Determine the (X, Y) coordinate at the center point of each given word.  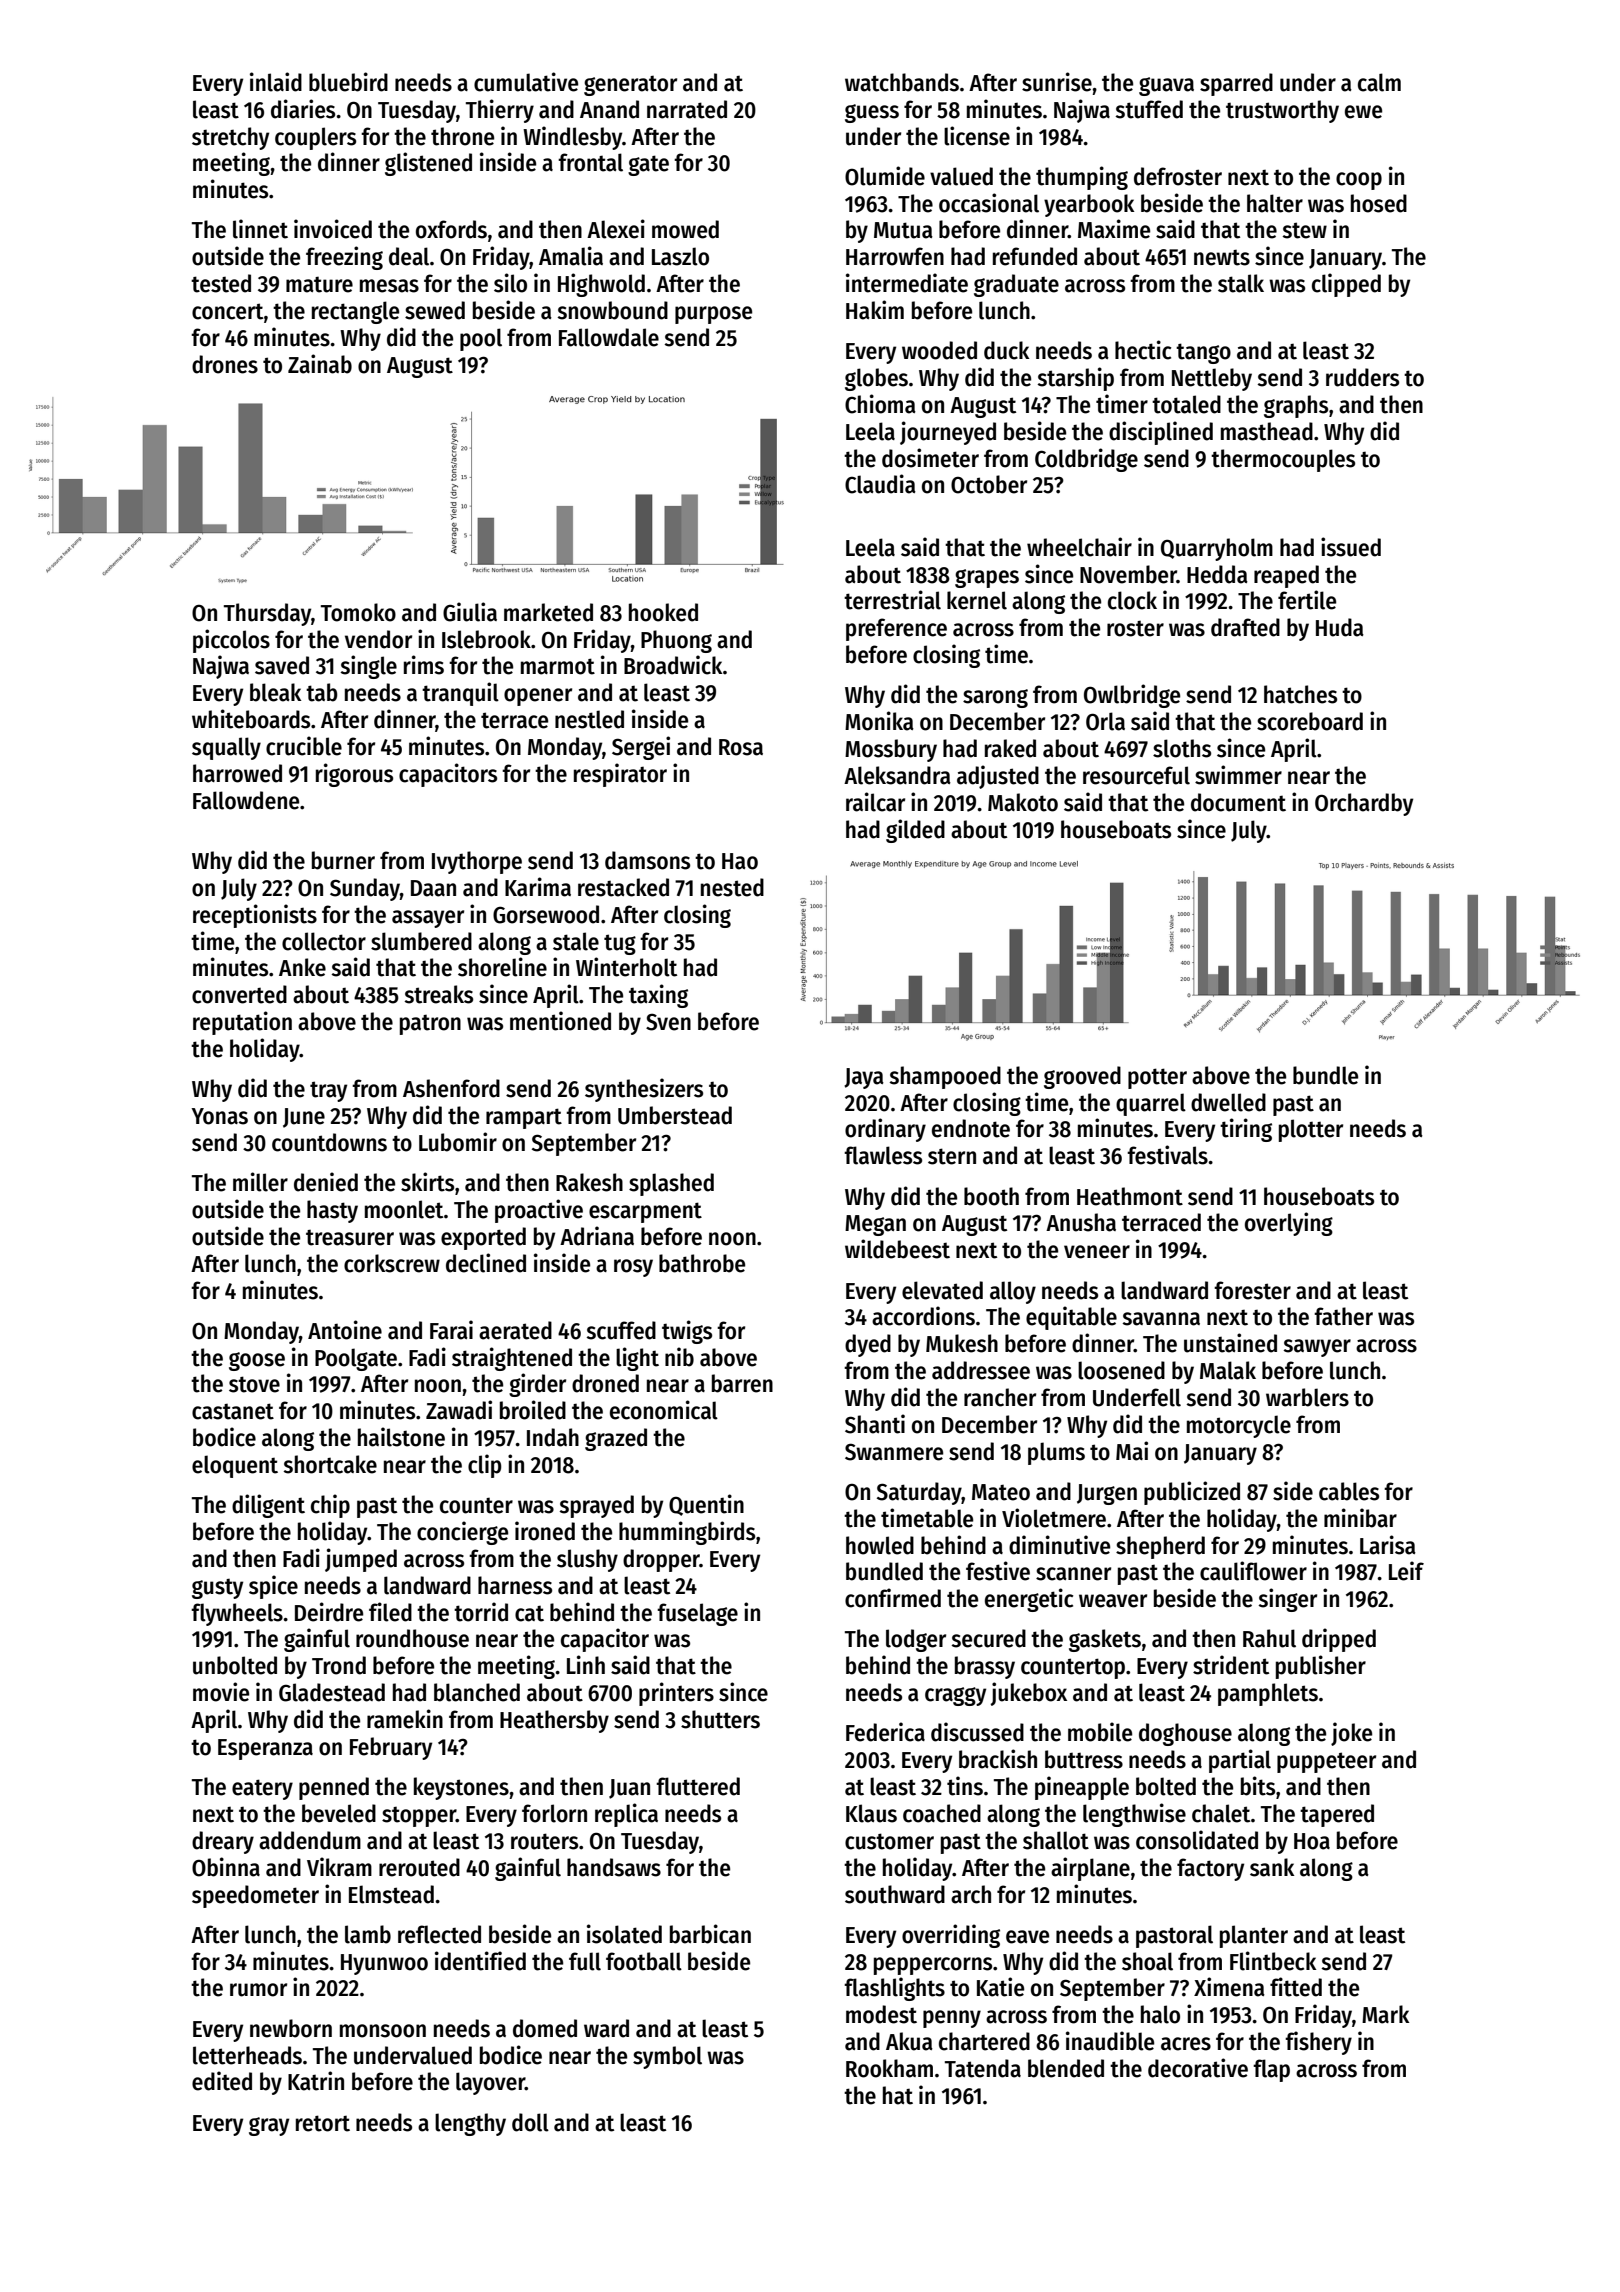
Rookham (889, 2068)
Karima (538, 887)
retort (323, 2123)
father (1343, 1316)
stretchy (230, 138)
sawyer (1317, 1348)
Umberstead (675, 1115)
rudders (1362, 377)
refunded (1035, 256)
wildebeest (897, 1249)
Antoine (345, 1330)
